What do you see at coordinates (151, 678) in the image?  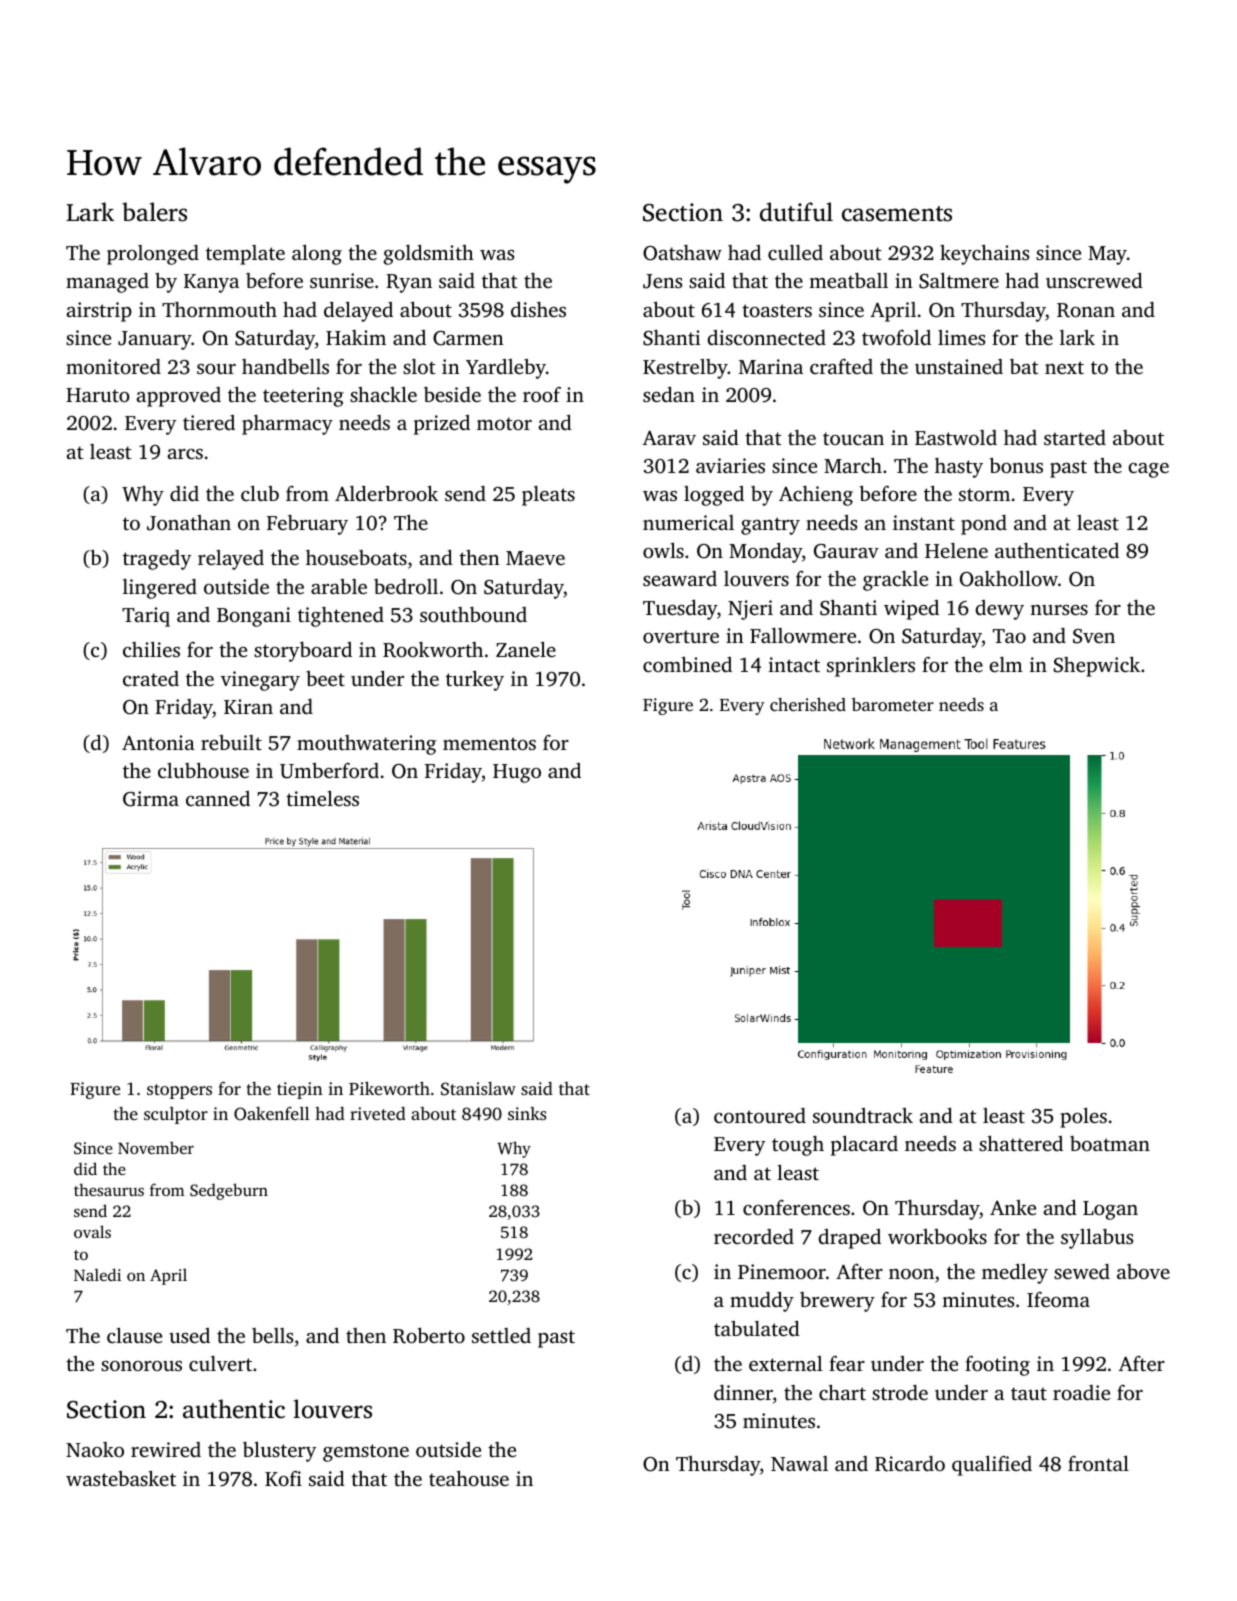 I see `crated` at bounding box center [151, 678].
